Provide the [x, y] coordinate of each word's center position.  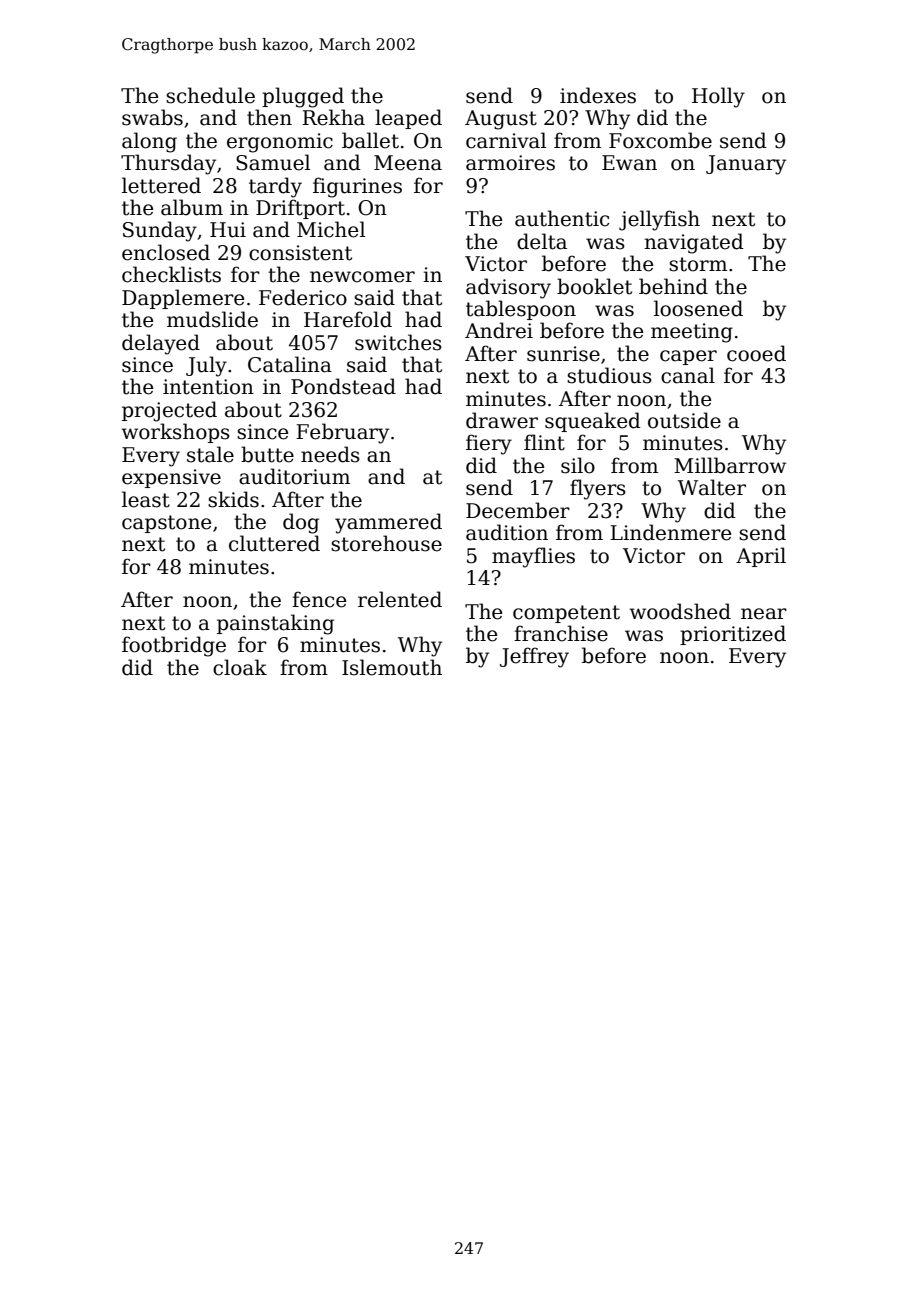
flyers [598, 489]
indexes [598, 95]
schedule [210, 95]
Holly [718, 97]
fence [319, 599]
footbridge [174, 646]
